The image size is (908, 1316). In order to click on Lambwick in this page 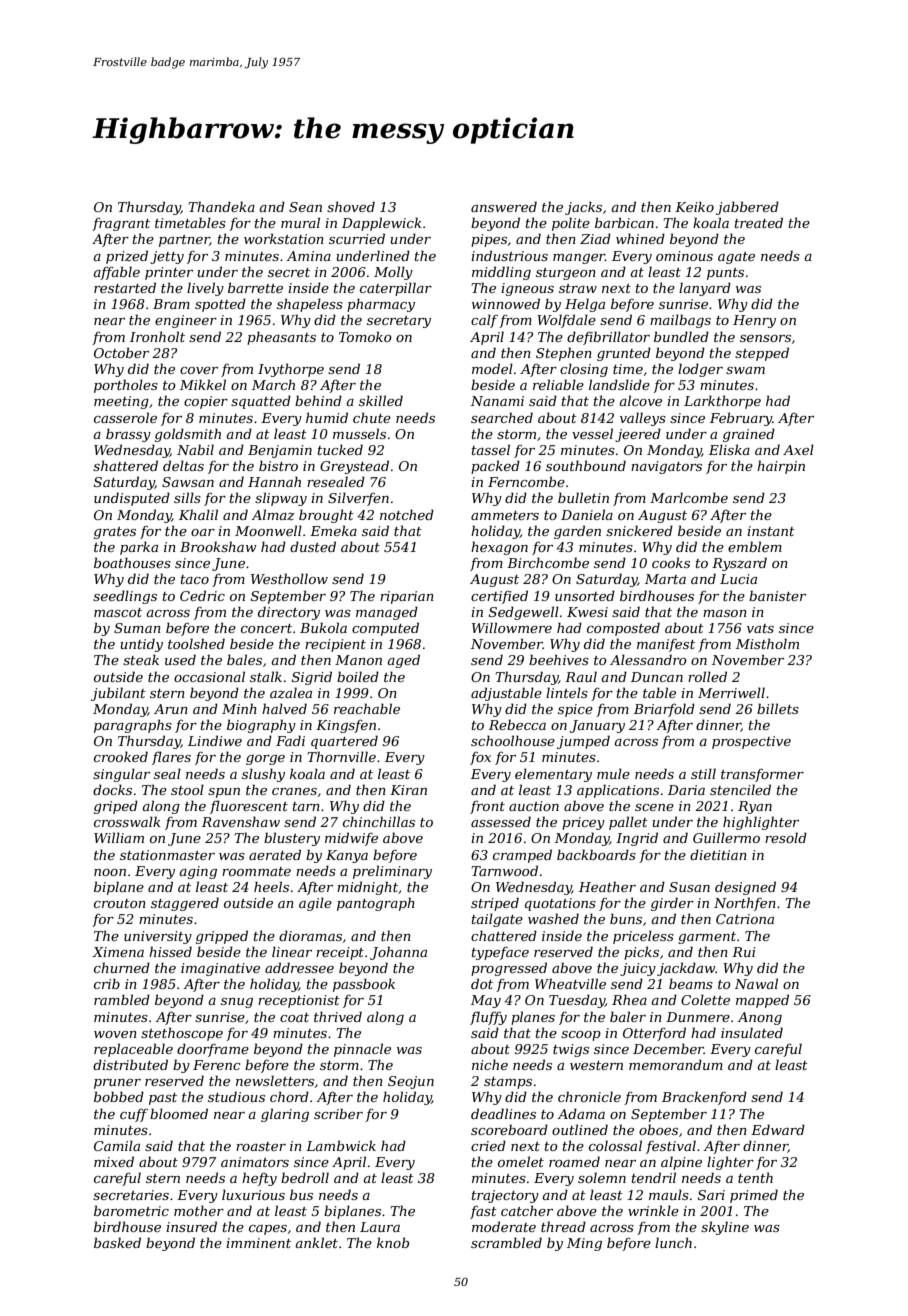, I will do `click(341, 1145)`.
